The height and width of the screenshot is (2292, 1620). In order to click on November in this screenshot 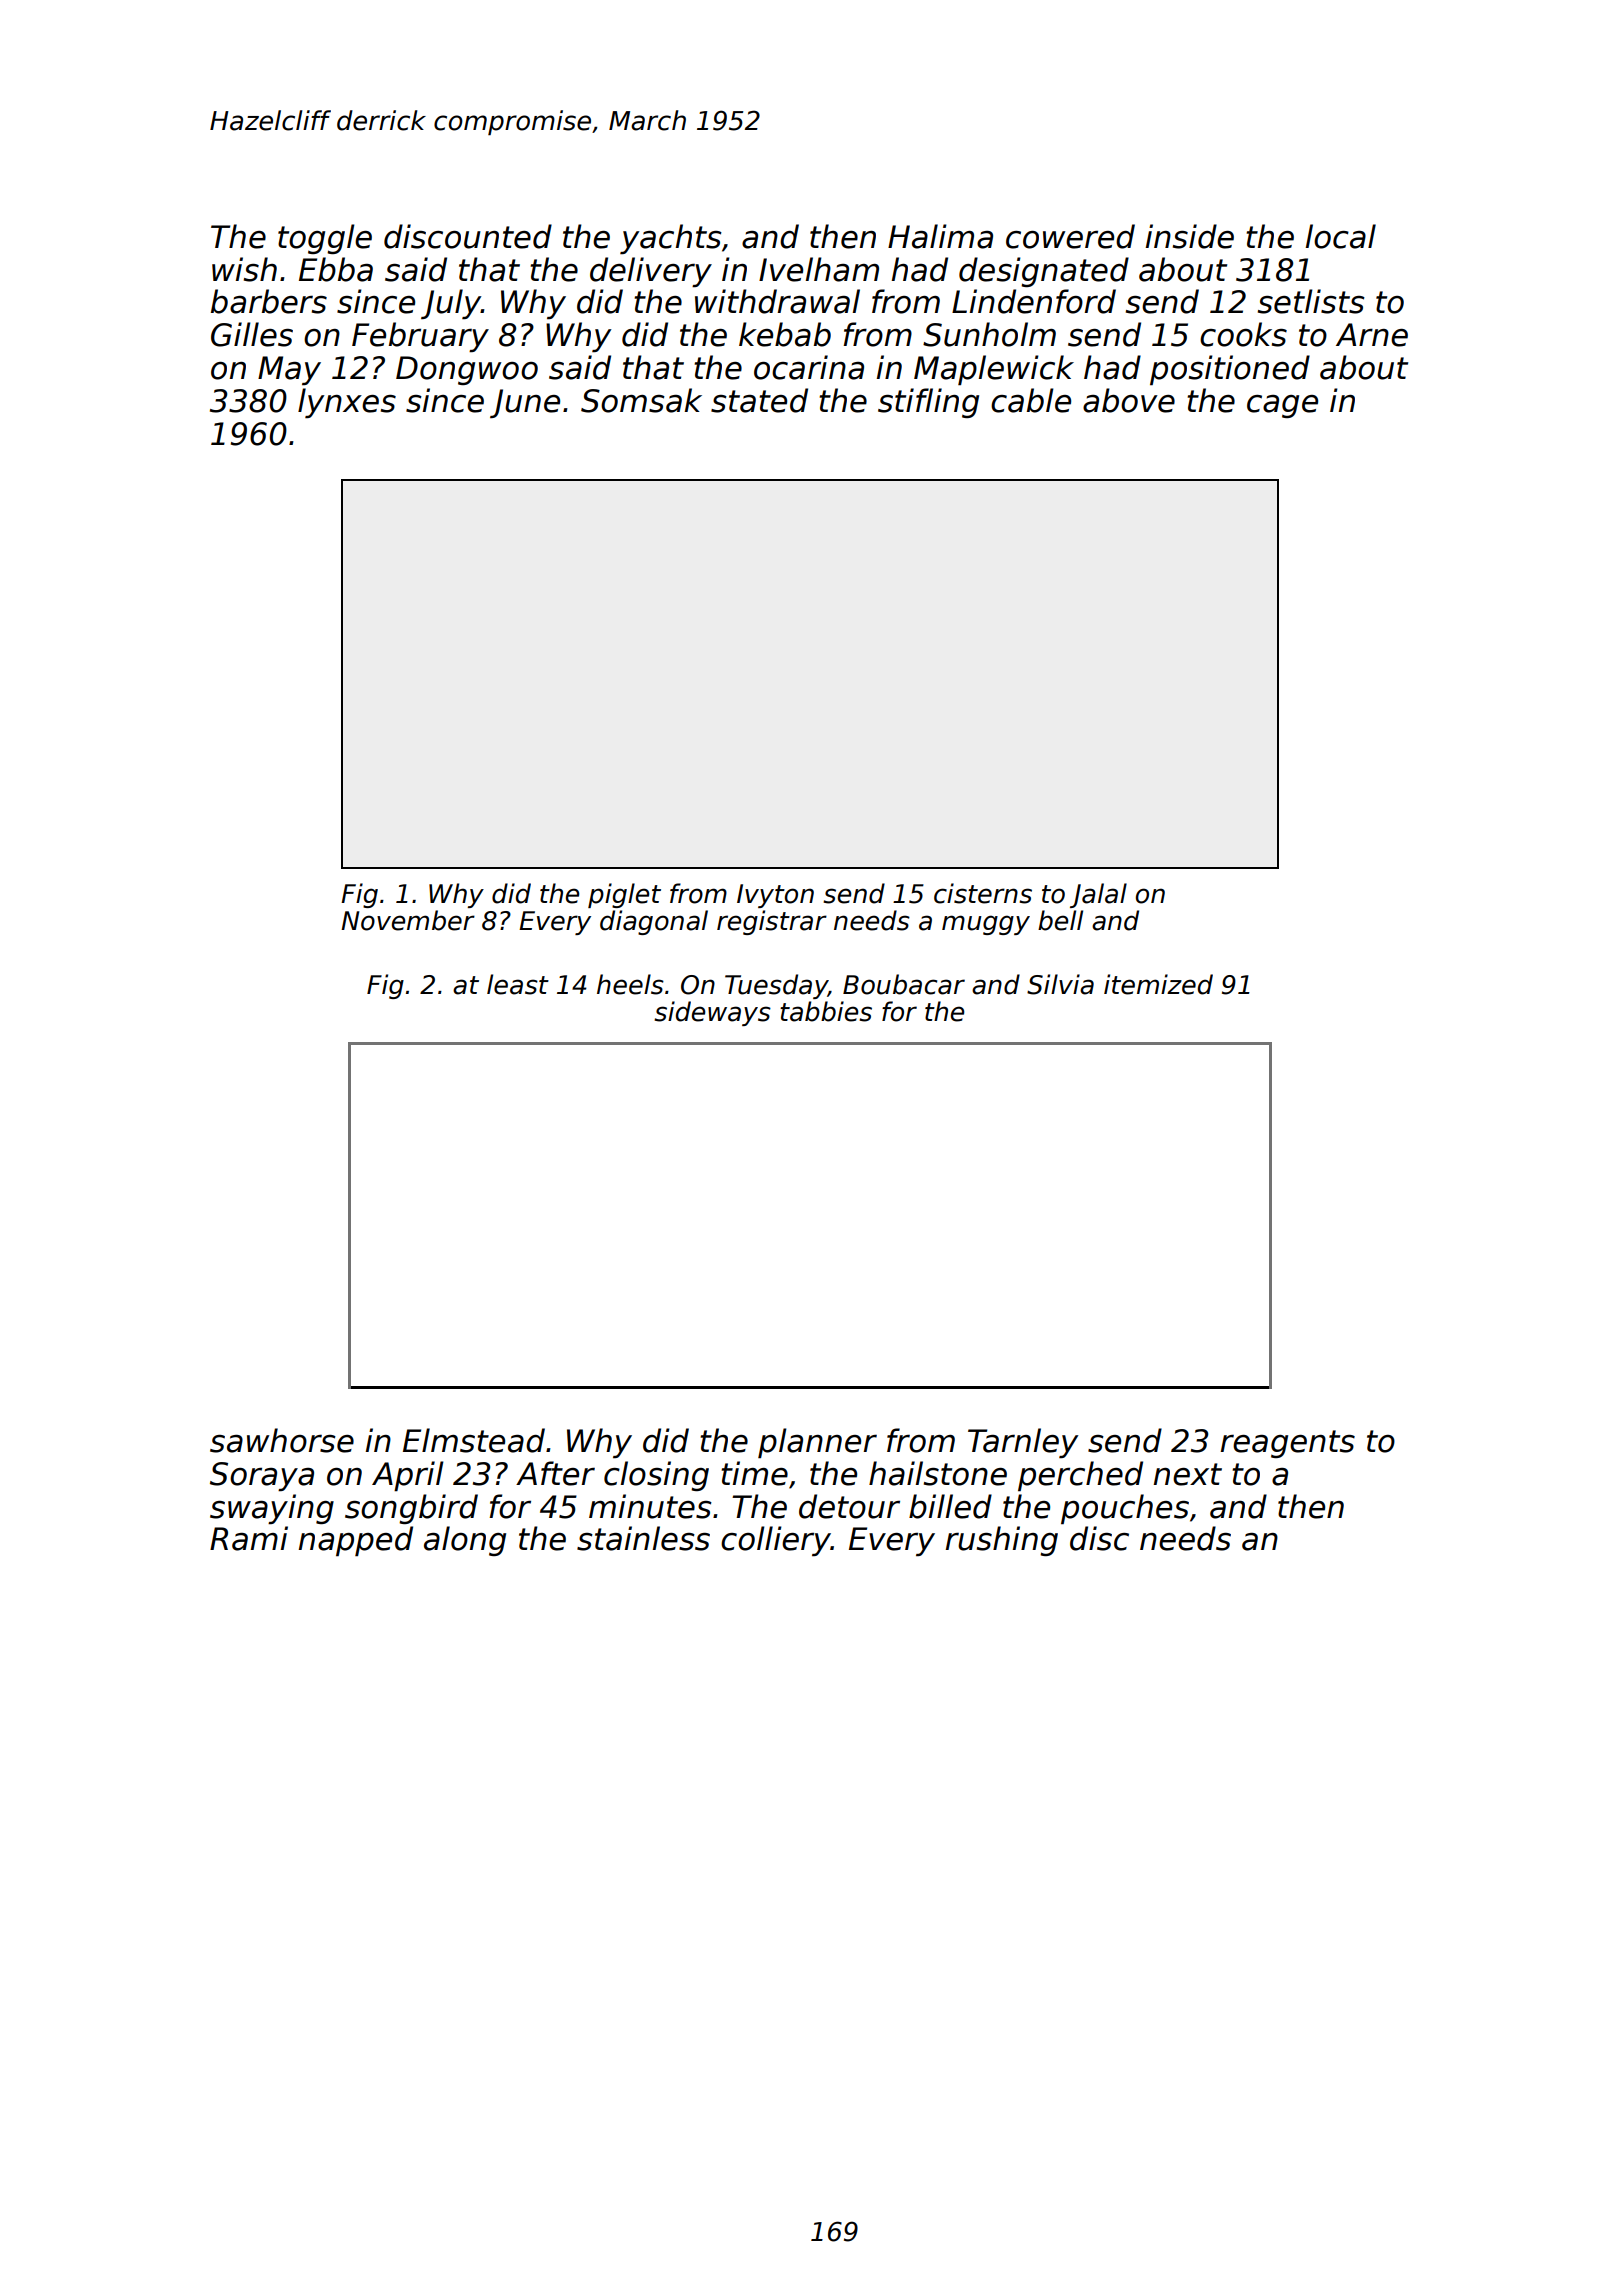, I will do `click(408, 920)`.
